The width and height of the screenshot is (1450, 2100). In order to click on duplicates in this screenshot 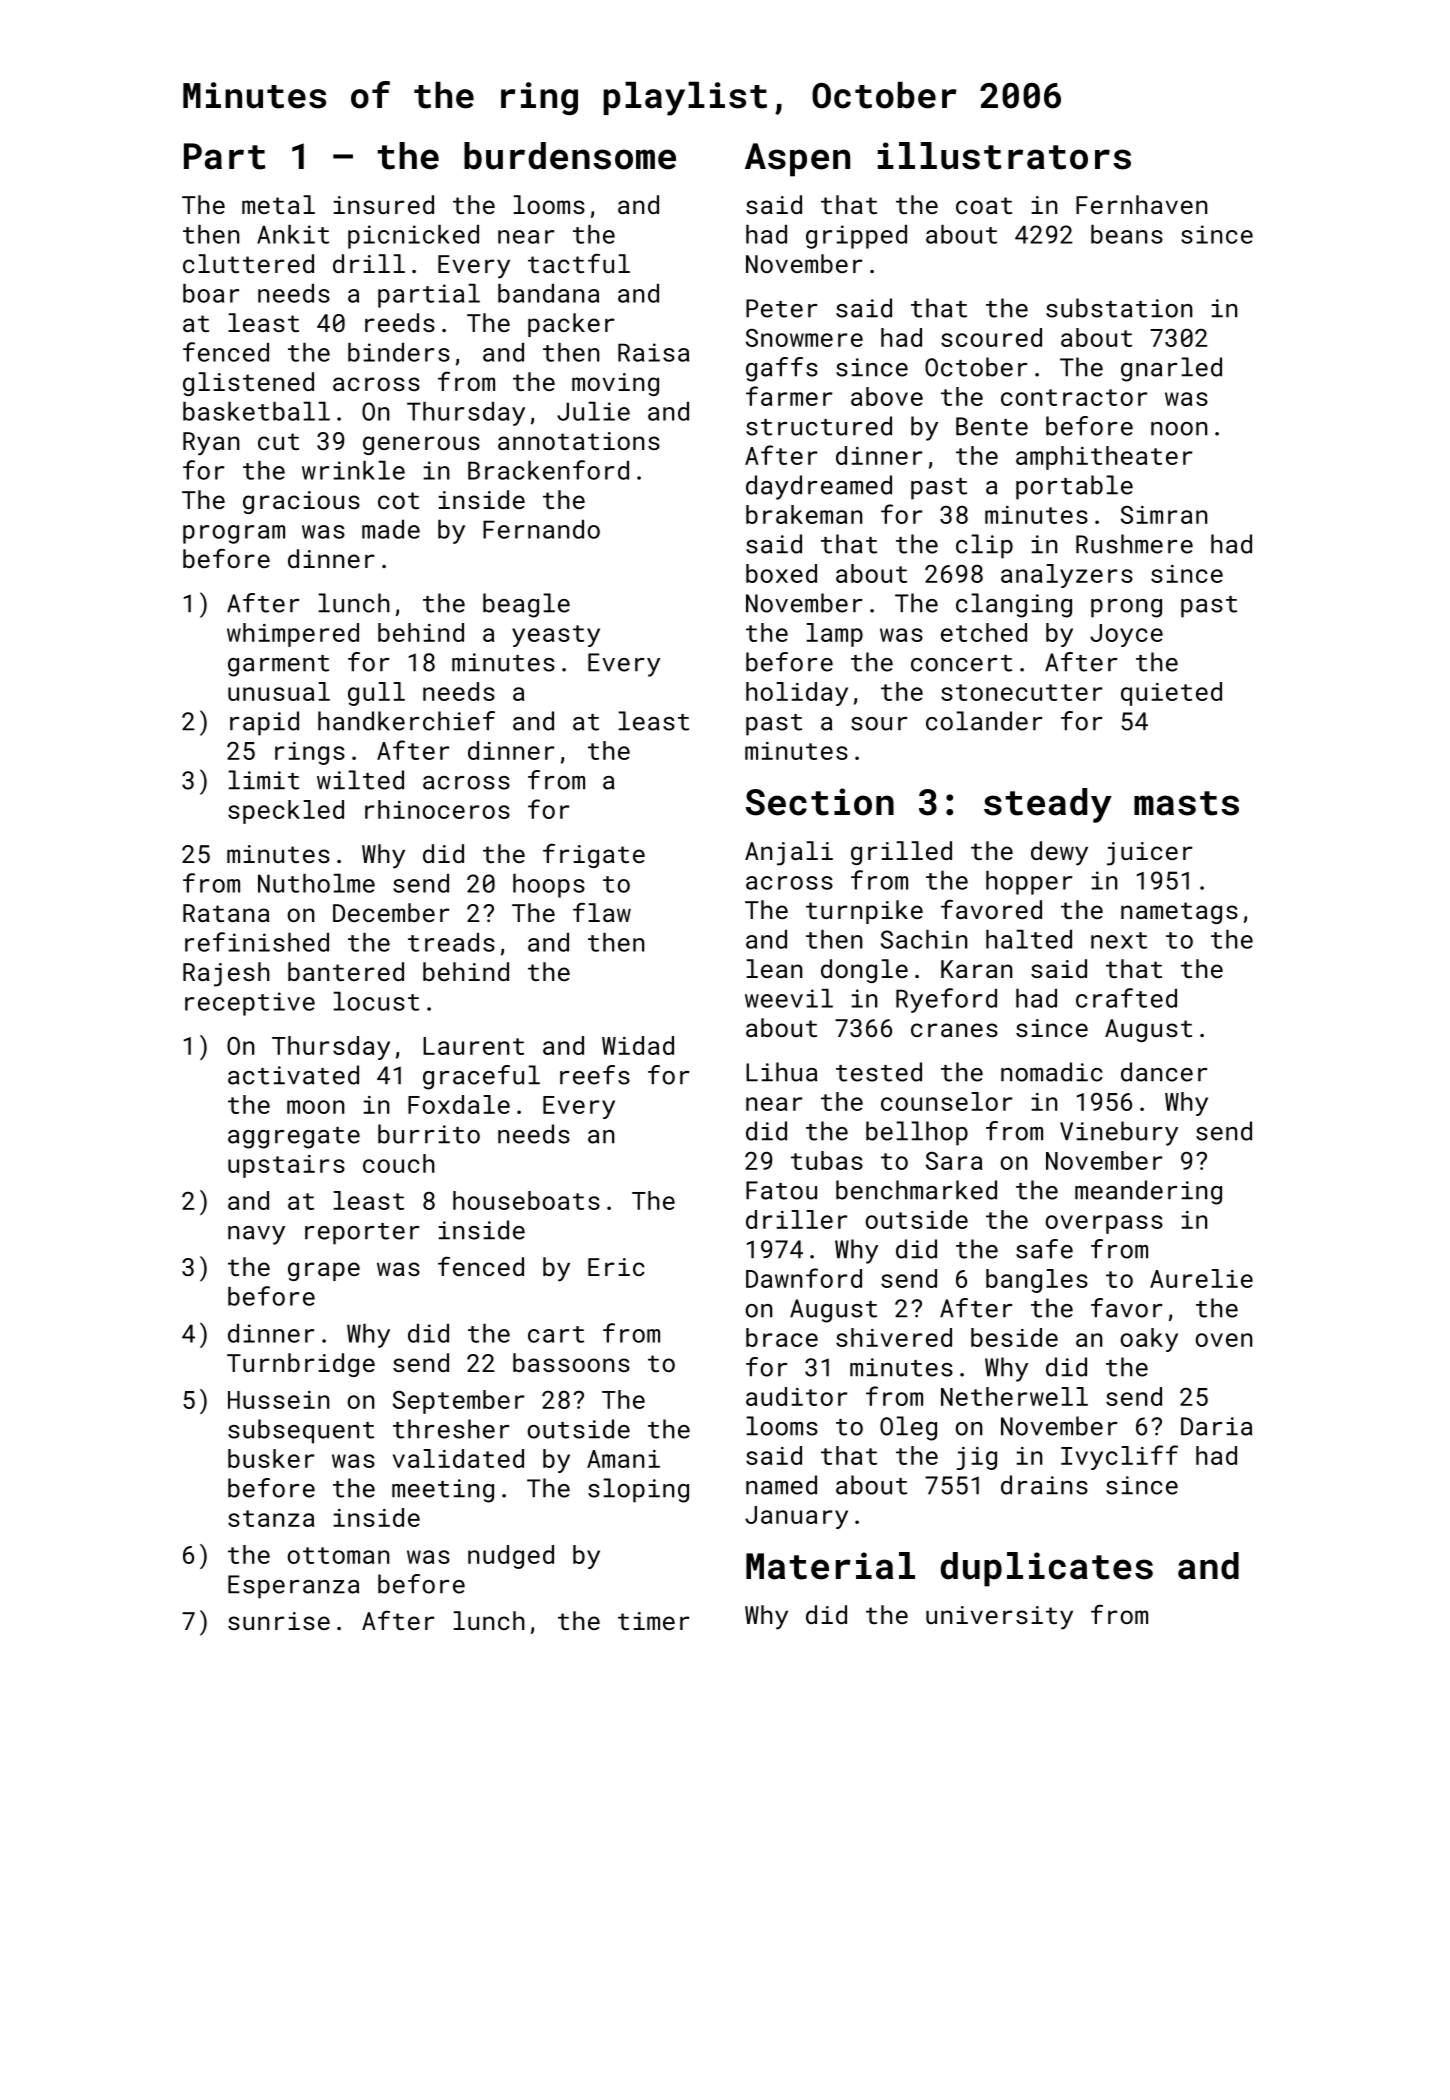, I will do `click(1046, 1569)`.
